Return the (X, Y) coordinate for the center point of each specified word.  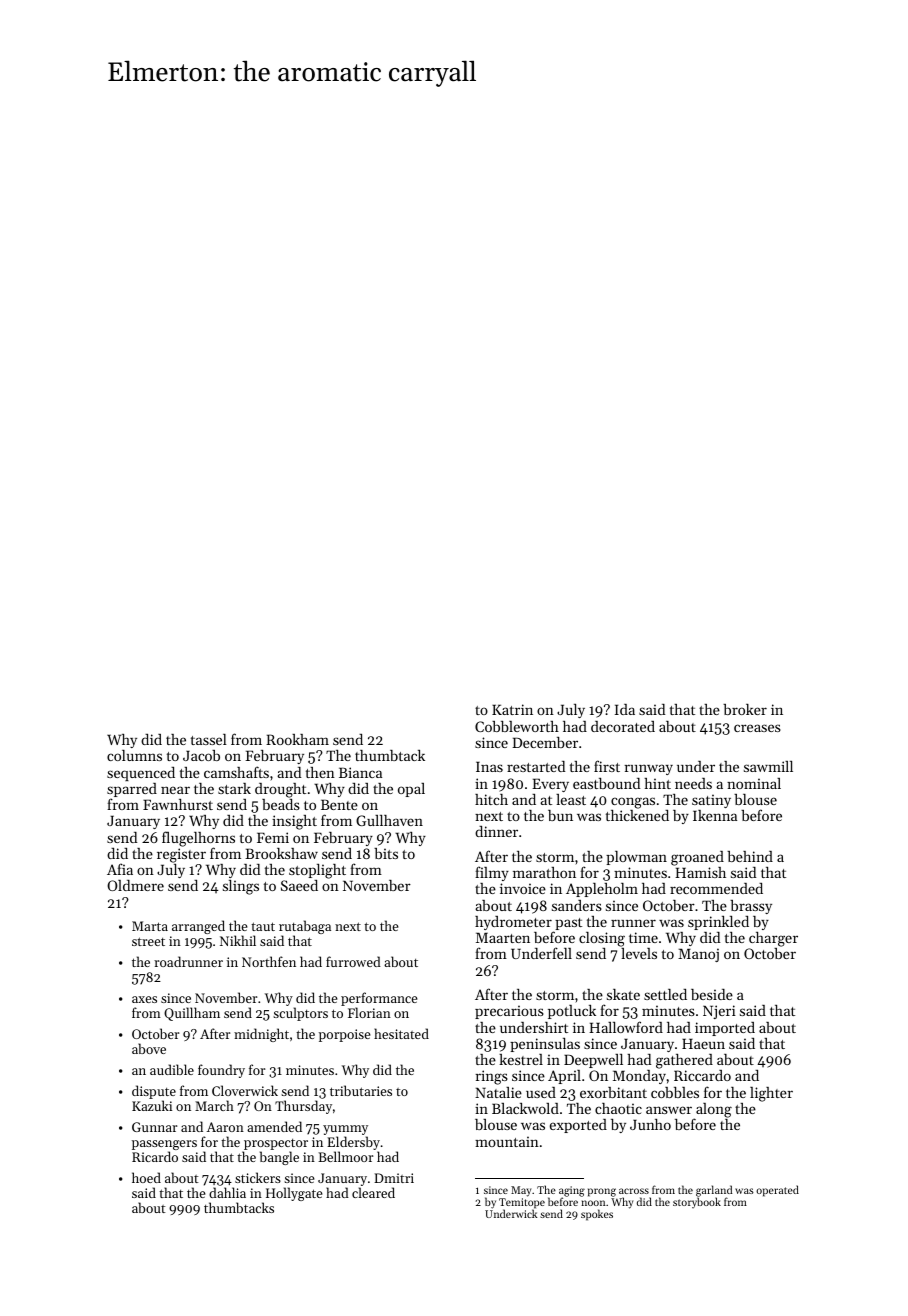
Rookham (297, 739)
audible (172, 1069)
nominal (754, 783)
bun (560, 815)
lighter (771, 1094)
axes (144, 999)
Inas (489, 766)
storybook (697, 1202)
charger (773, 939)
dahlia (227, 1192)
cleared (373, 1192)
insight (294, 822)
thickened (637, 815)
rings (491, 1077)
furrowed (353, 961)
